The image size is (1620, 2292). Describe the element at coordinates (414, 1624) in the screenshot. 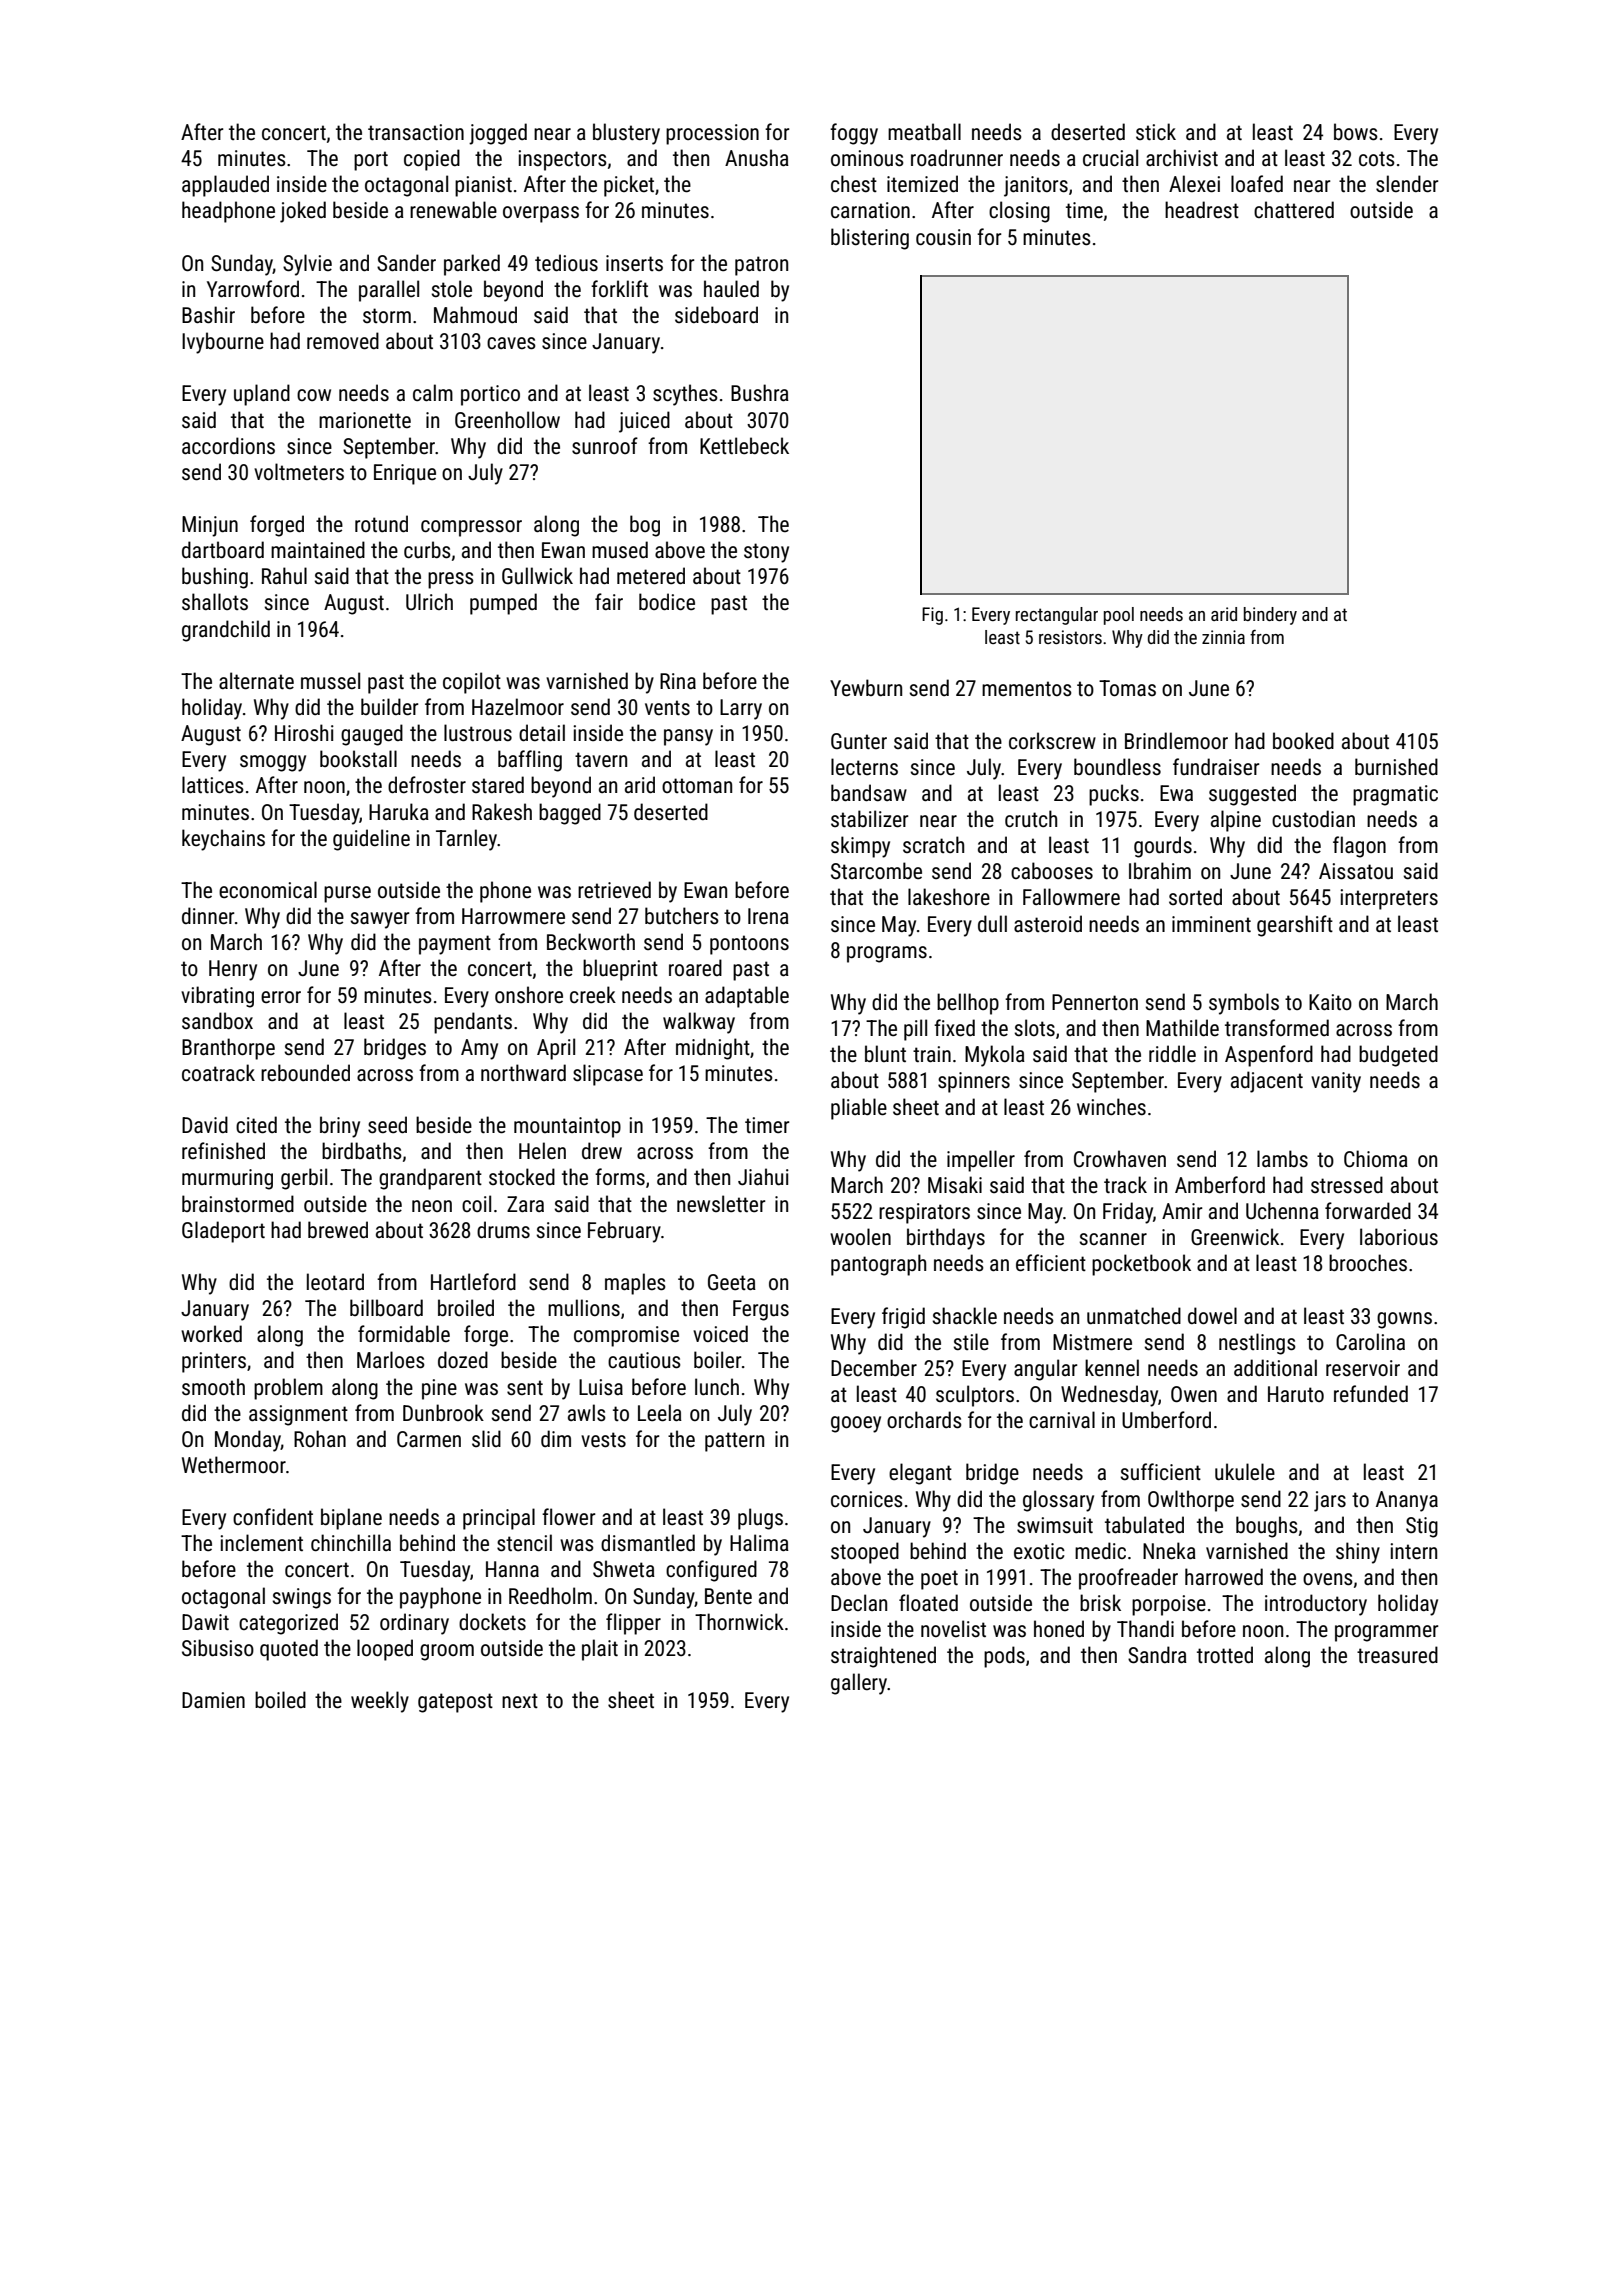

I see `ordinary` at that location.
